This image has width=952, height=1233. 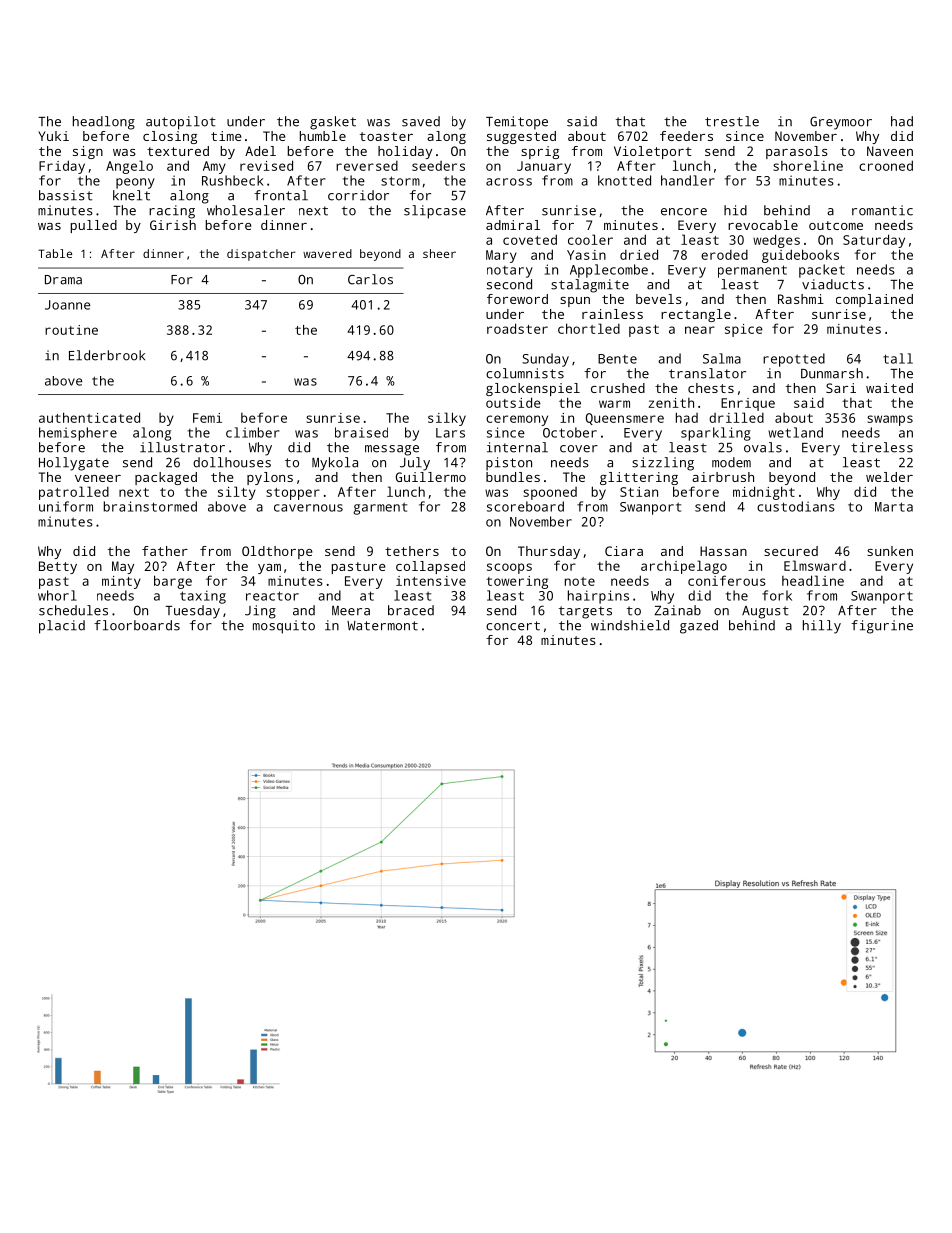 What do you see at coordinates (172, 212) in the image?
I see `racing` at bounding box center [172, 212].
